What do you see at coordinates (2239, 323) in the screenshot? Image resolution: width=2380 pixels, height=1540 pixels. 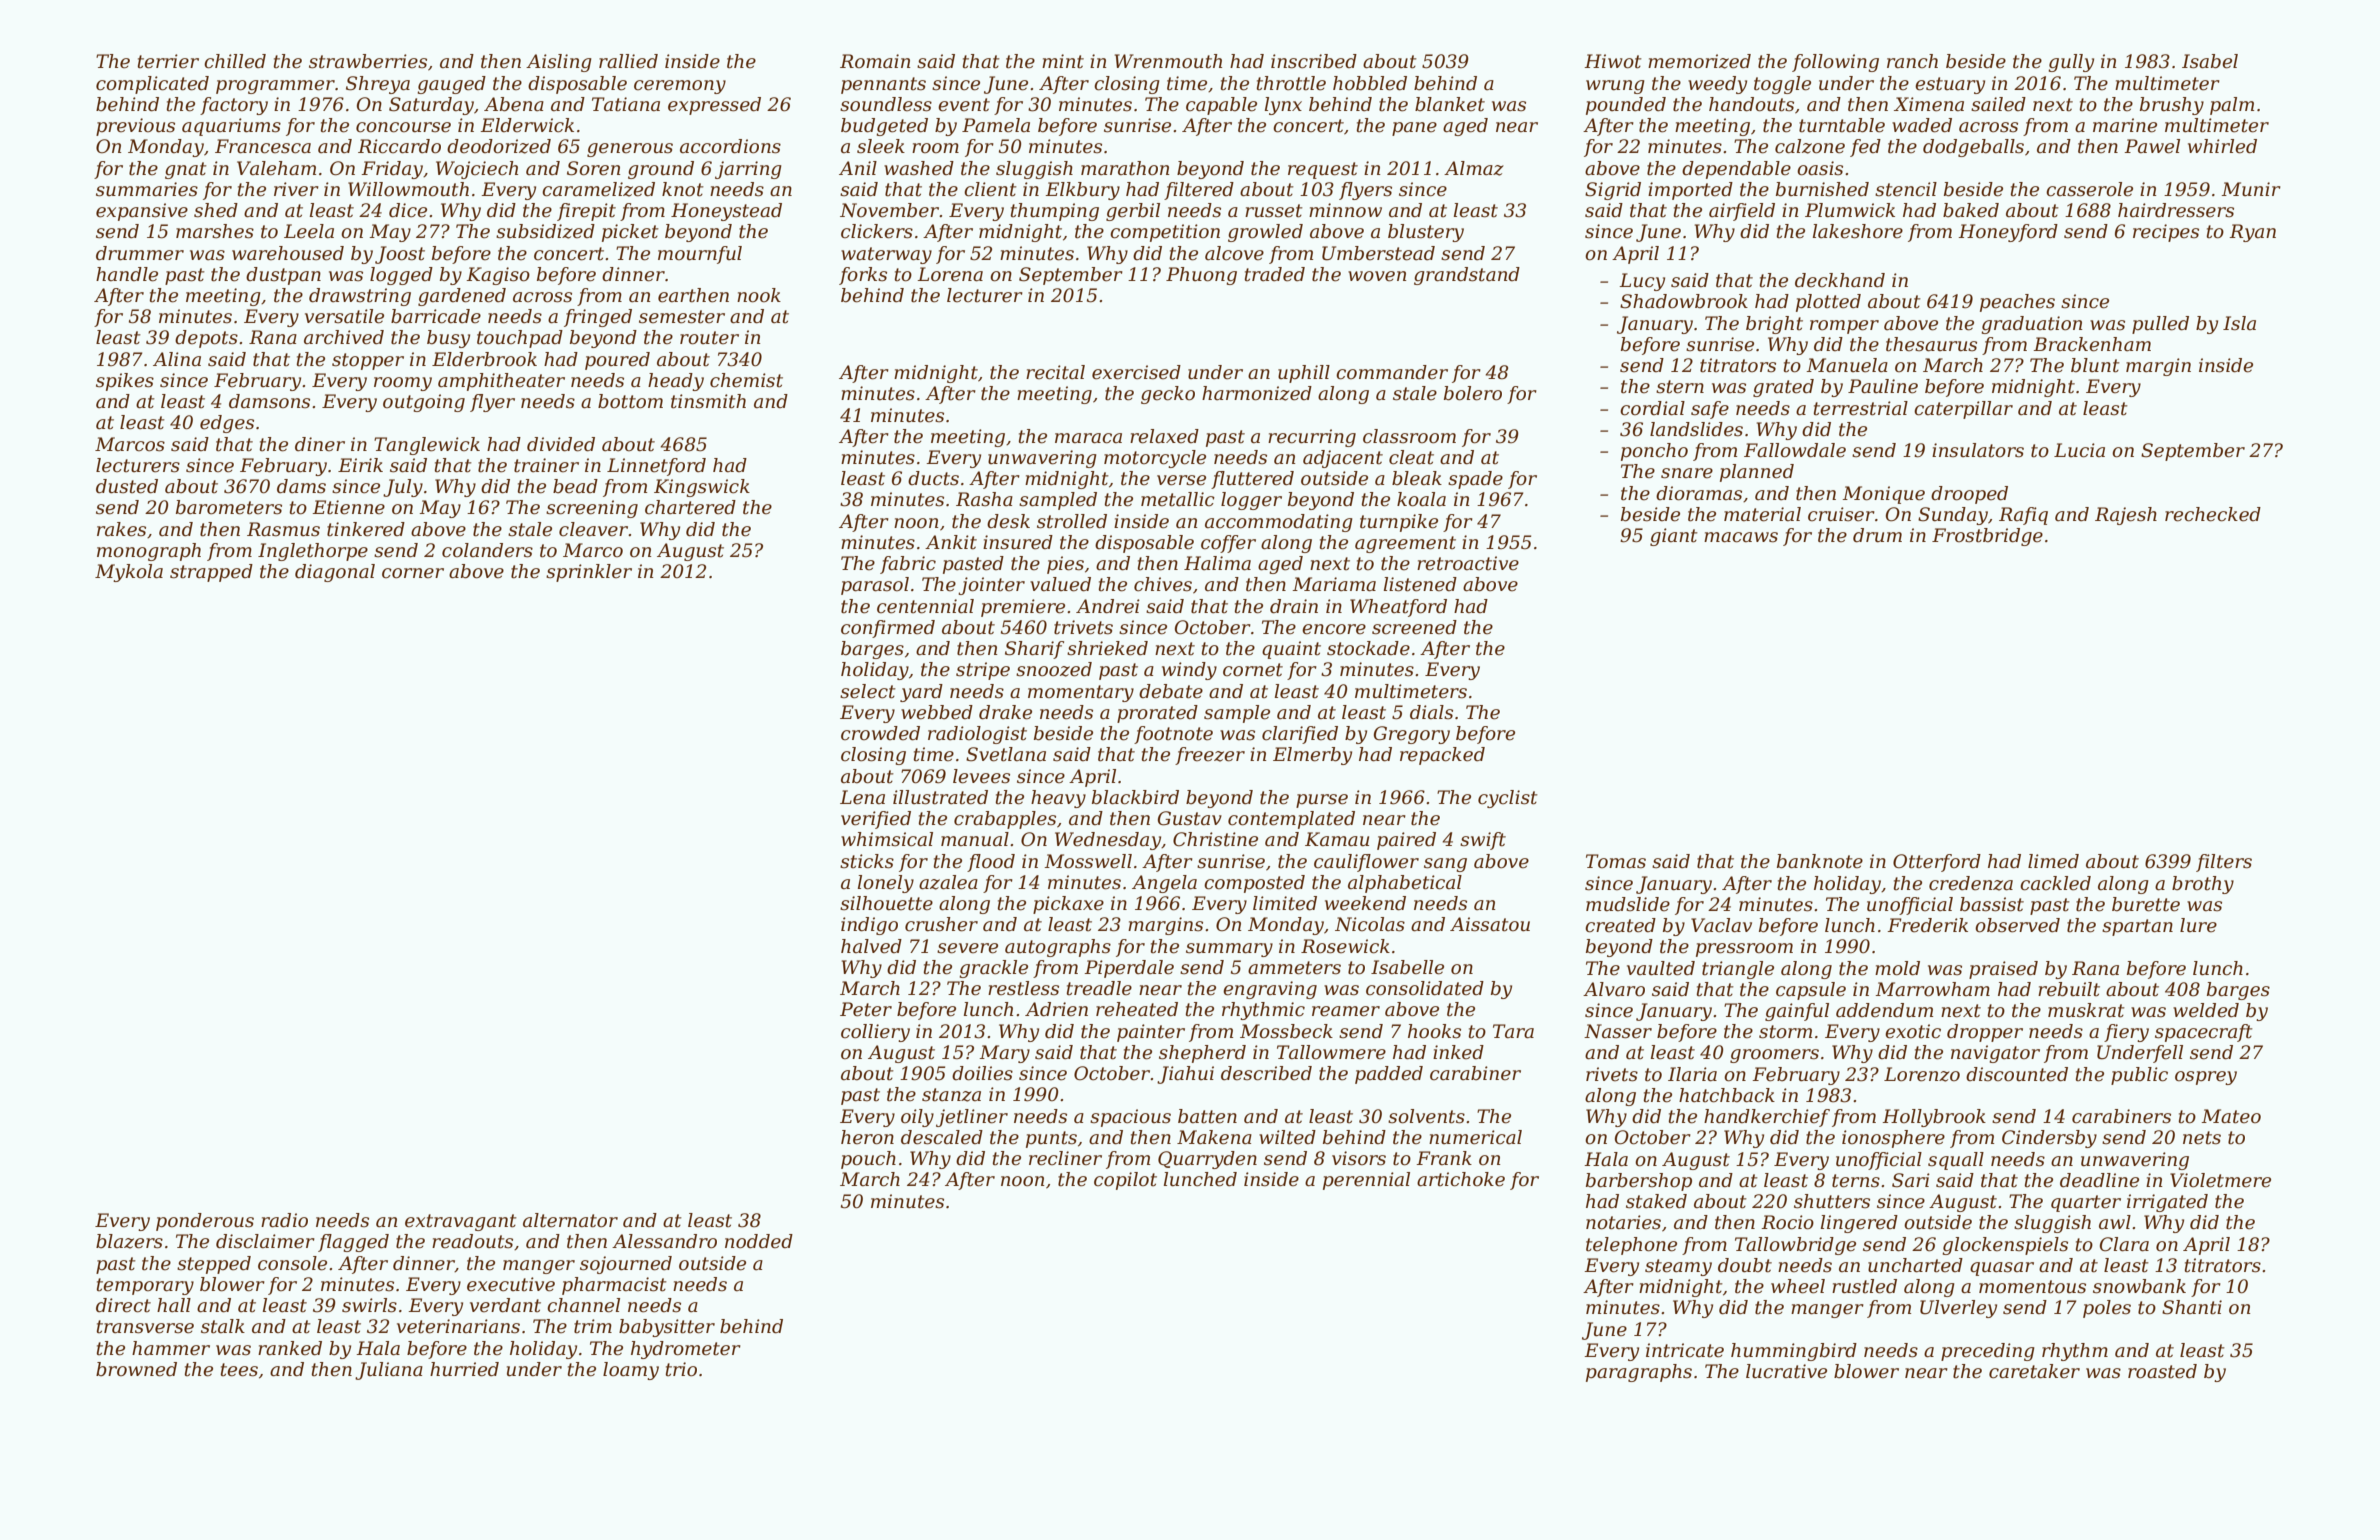 I see `Isla` at bounding box center [2239, 323].
